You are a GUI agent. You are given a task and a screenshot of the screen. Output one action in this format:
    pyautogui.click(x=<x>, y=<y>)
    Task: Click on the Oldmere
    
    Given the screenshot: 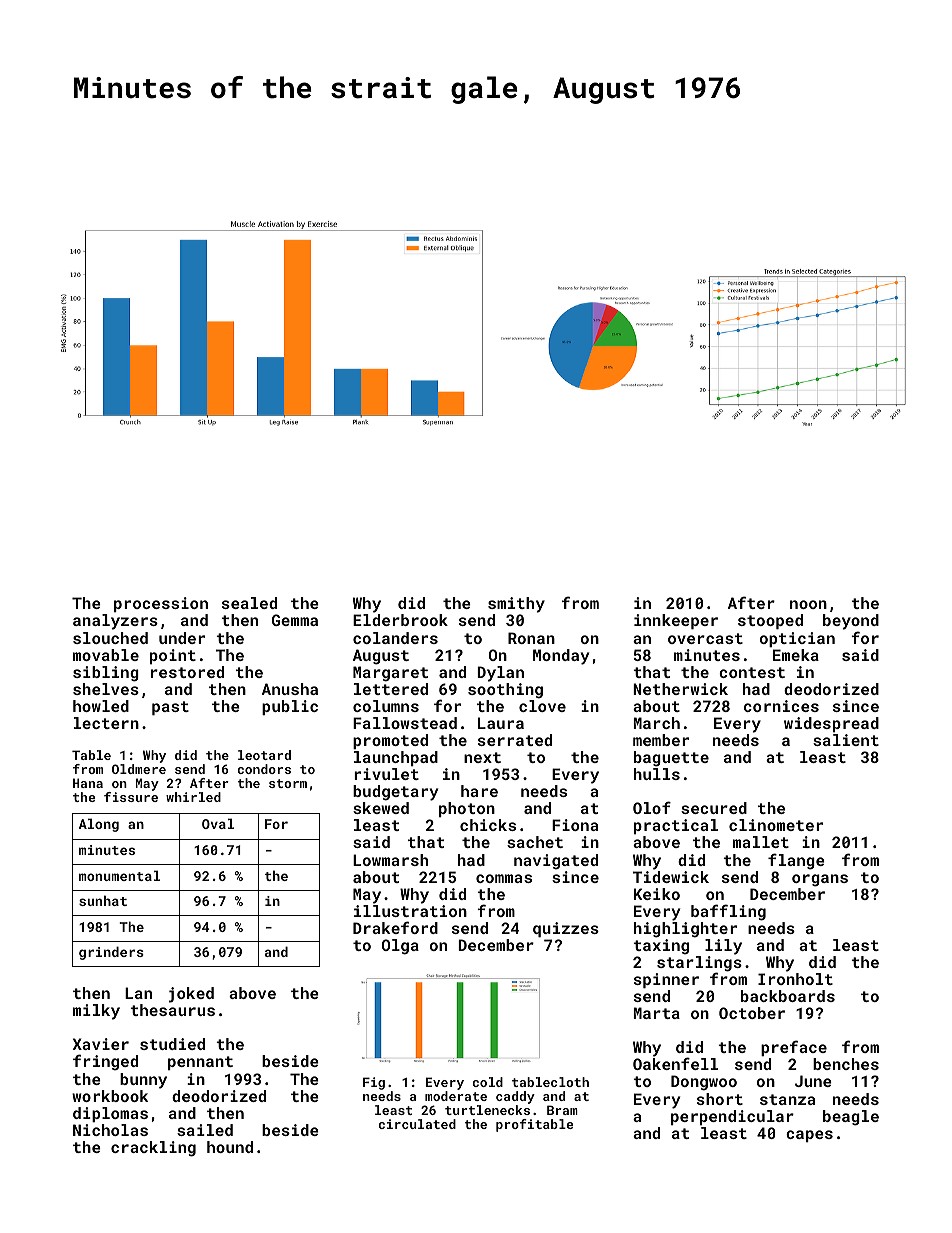 What is the action you would take?
    pyautogui.click(x=139, y=769)
